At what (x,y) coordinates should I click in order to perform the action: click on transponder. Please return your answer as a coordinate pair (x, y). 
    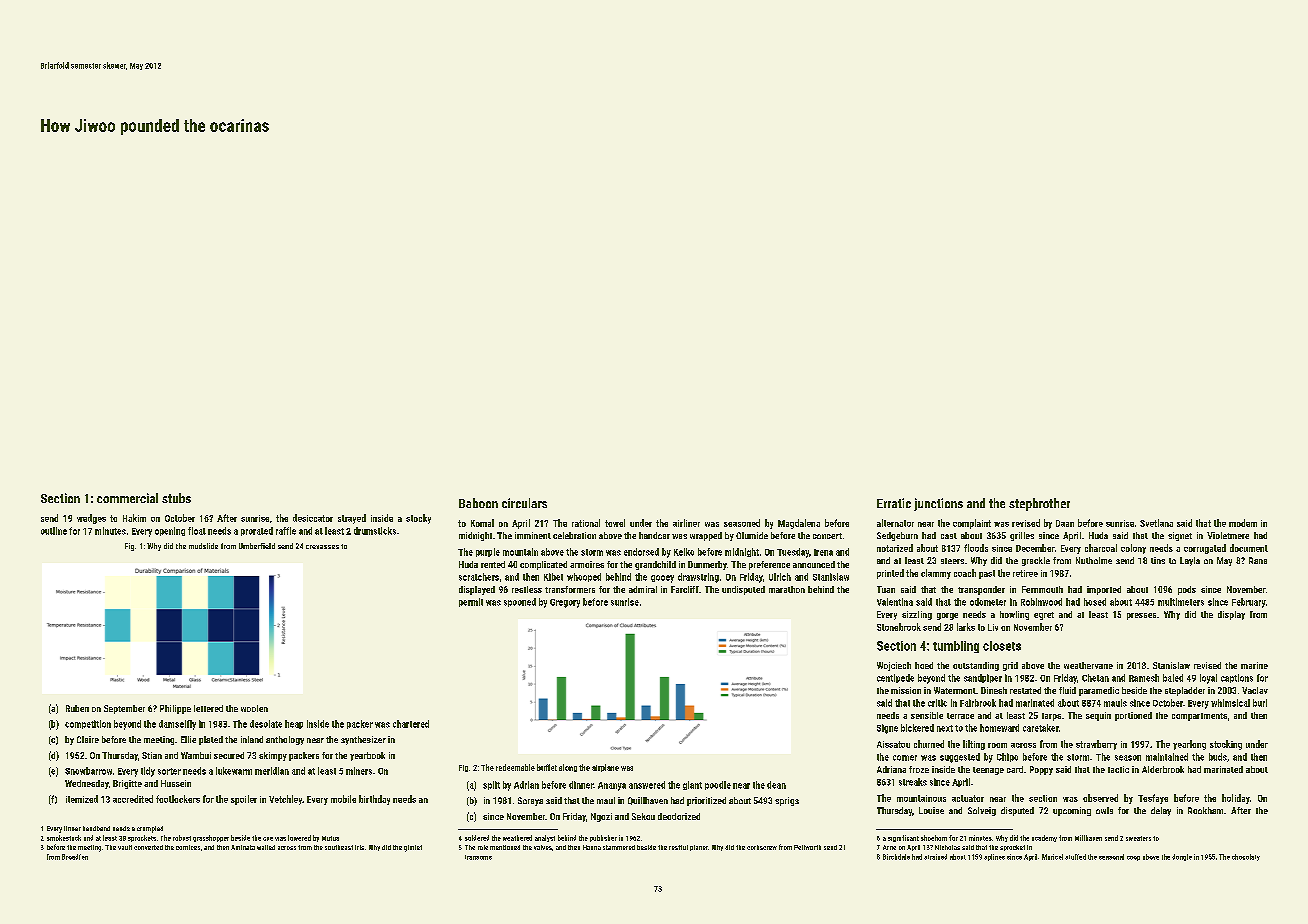
    Looking at the image, I should click on (981, 590).
